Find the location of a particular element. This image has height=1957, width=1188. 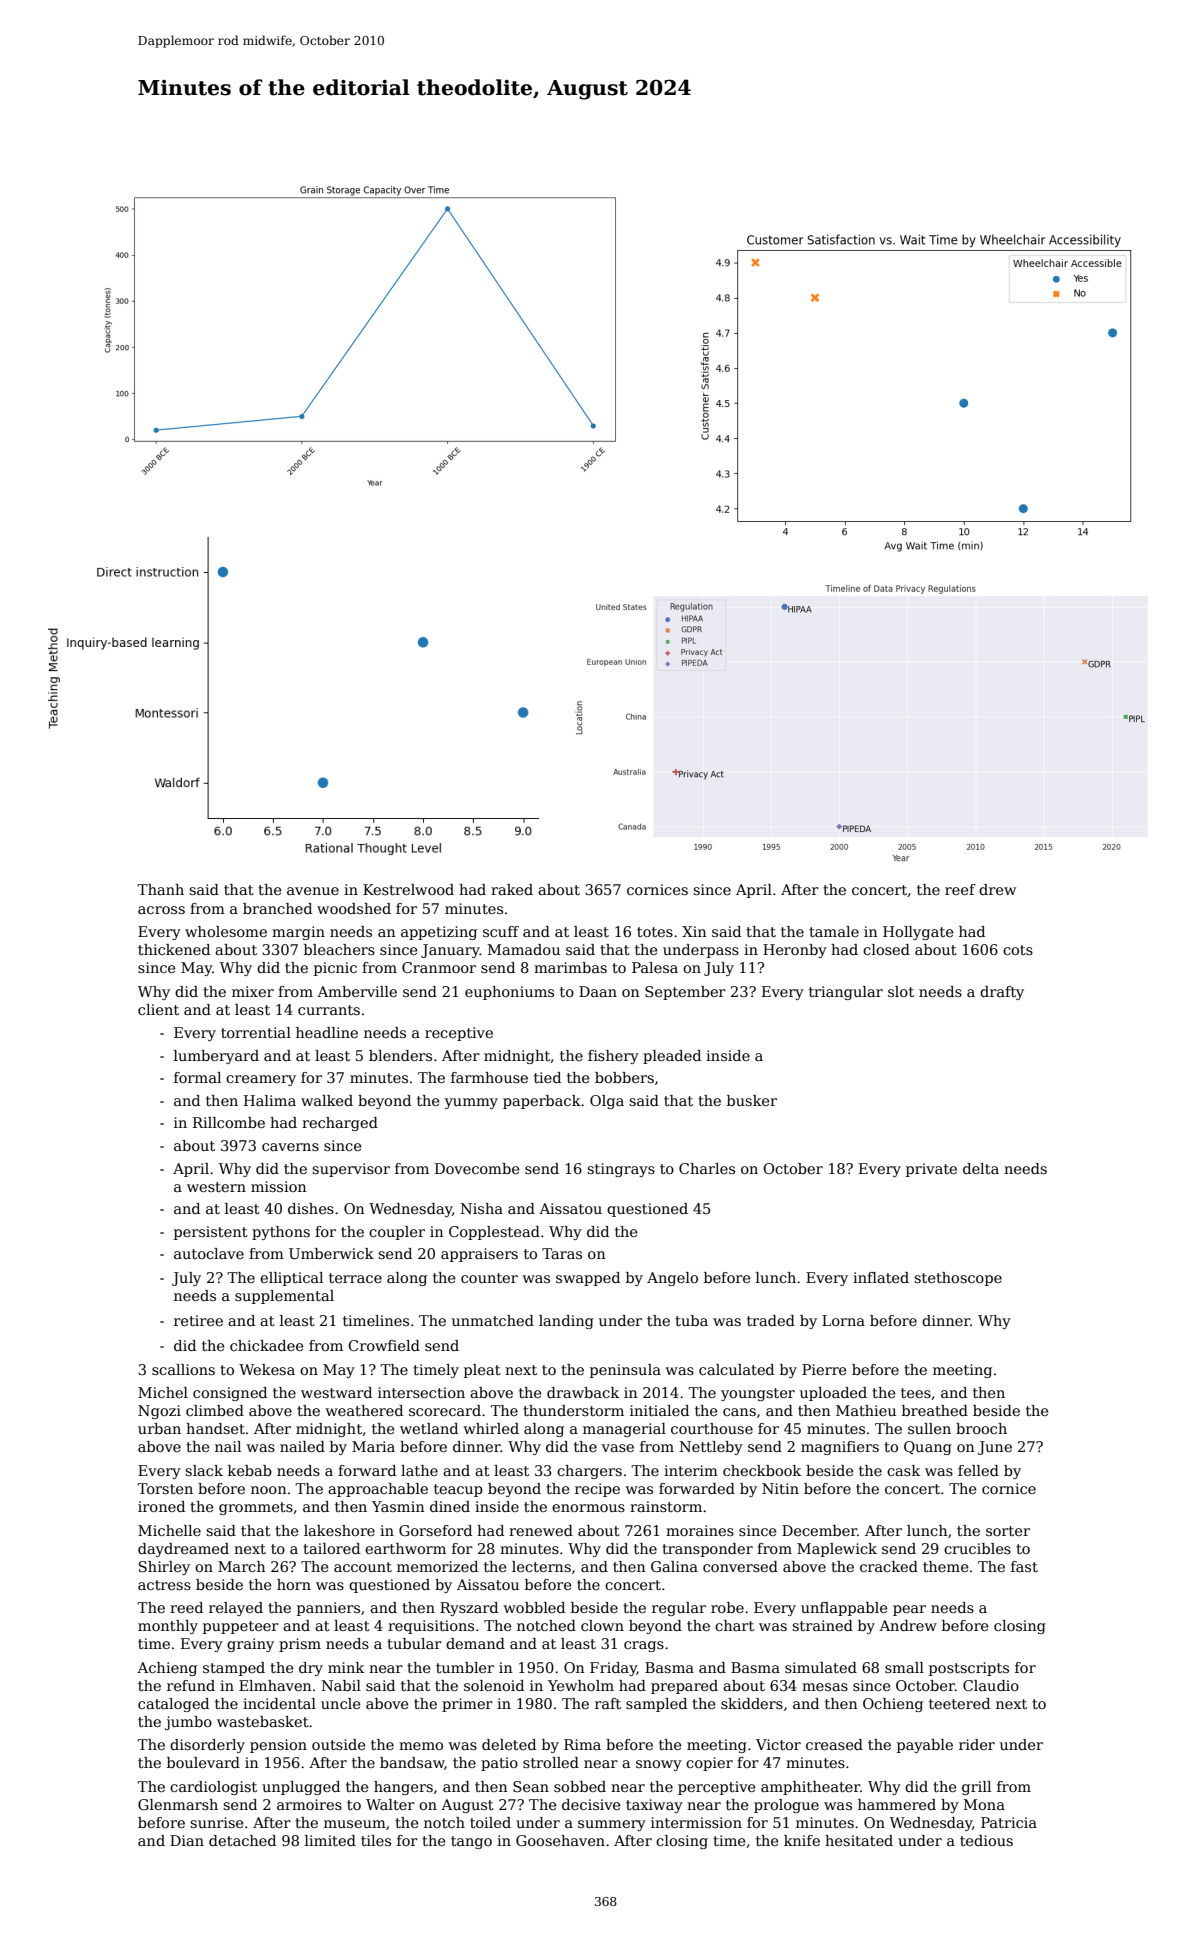

Goosehaven is located at coordinates (560, 1840).
